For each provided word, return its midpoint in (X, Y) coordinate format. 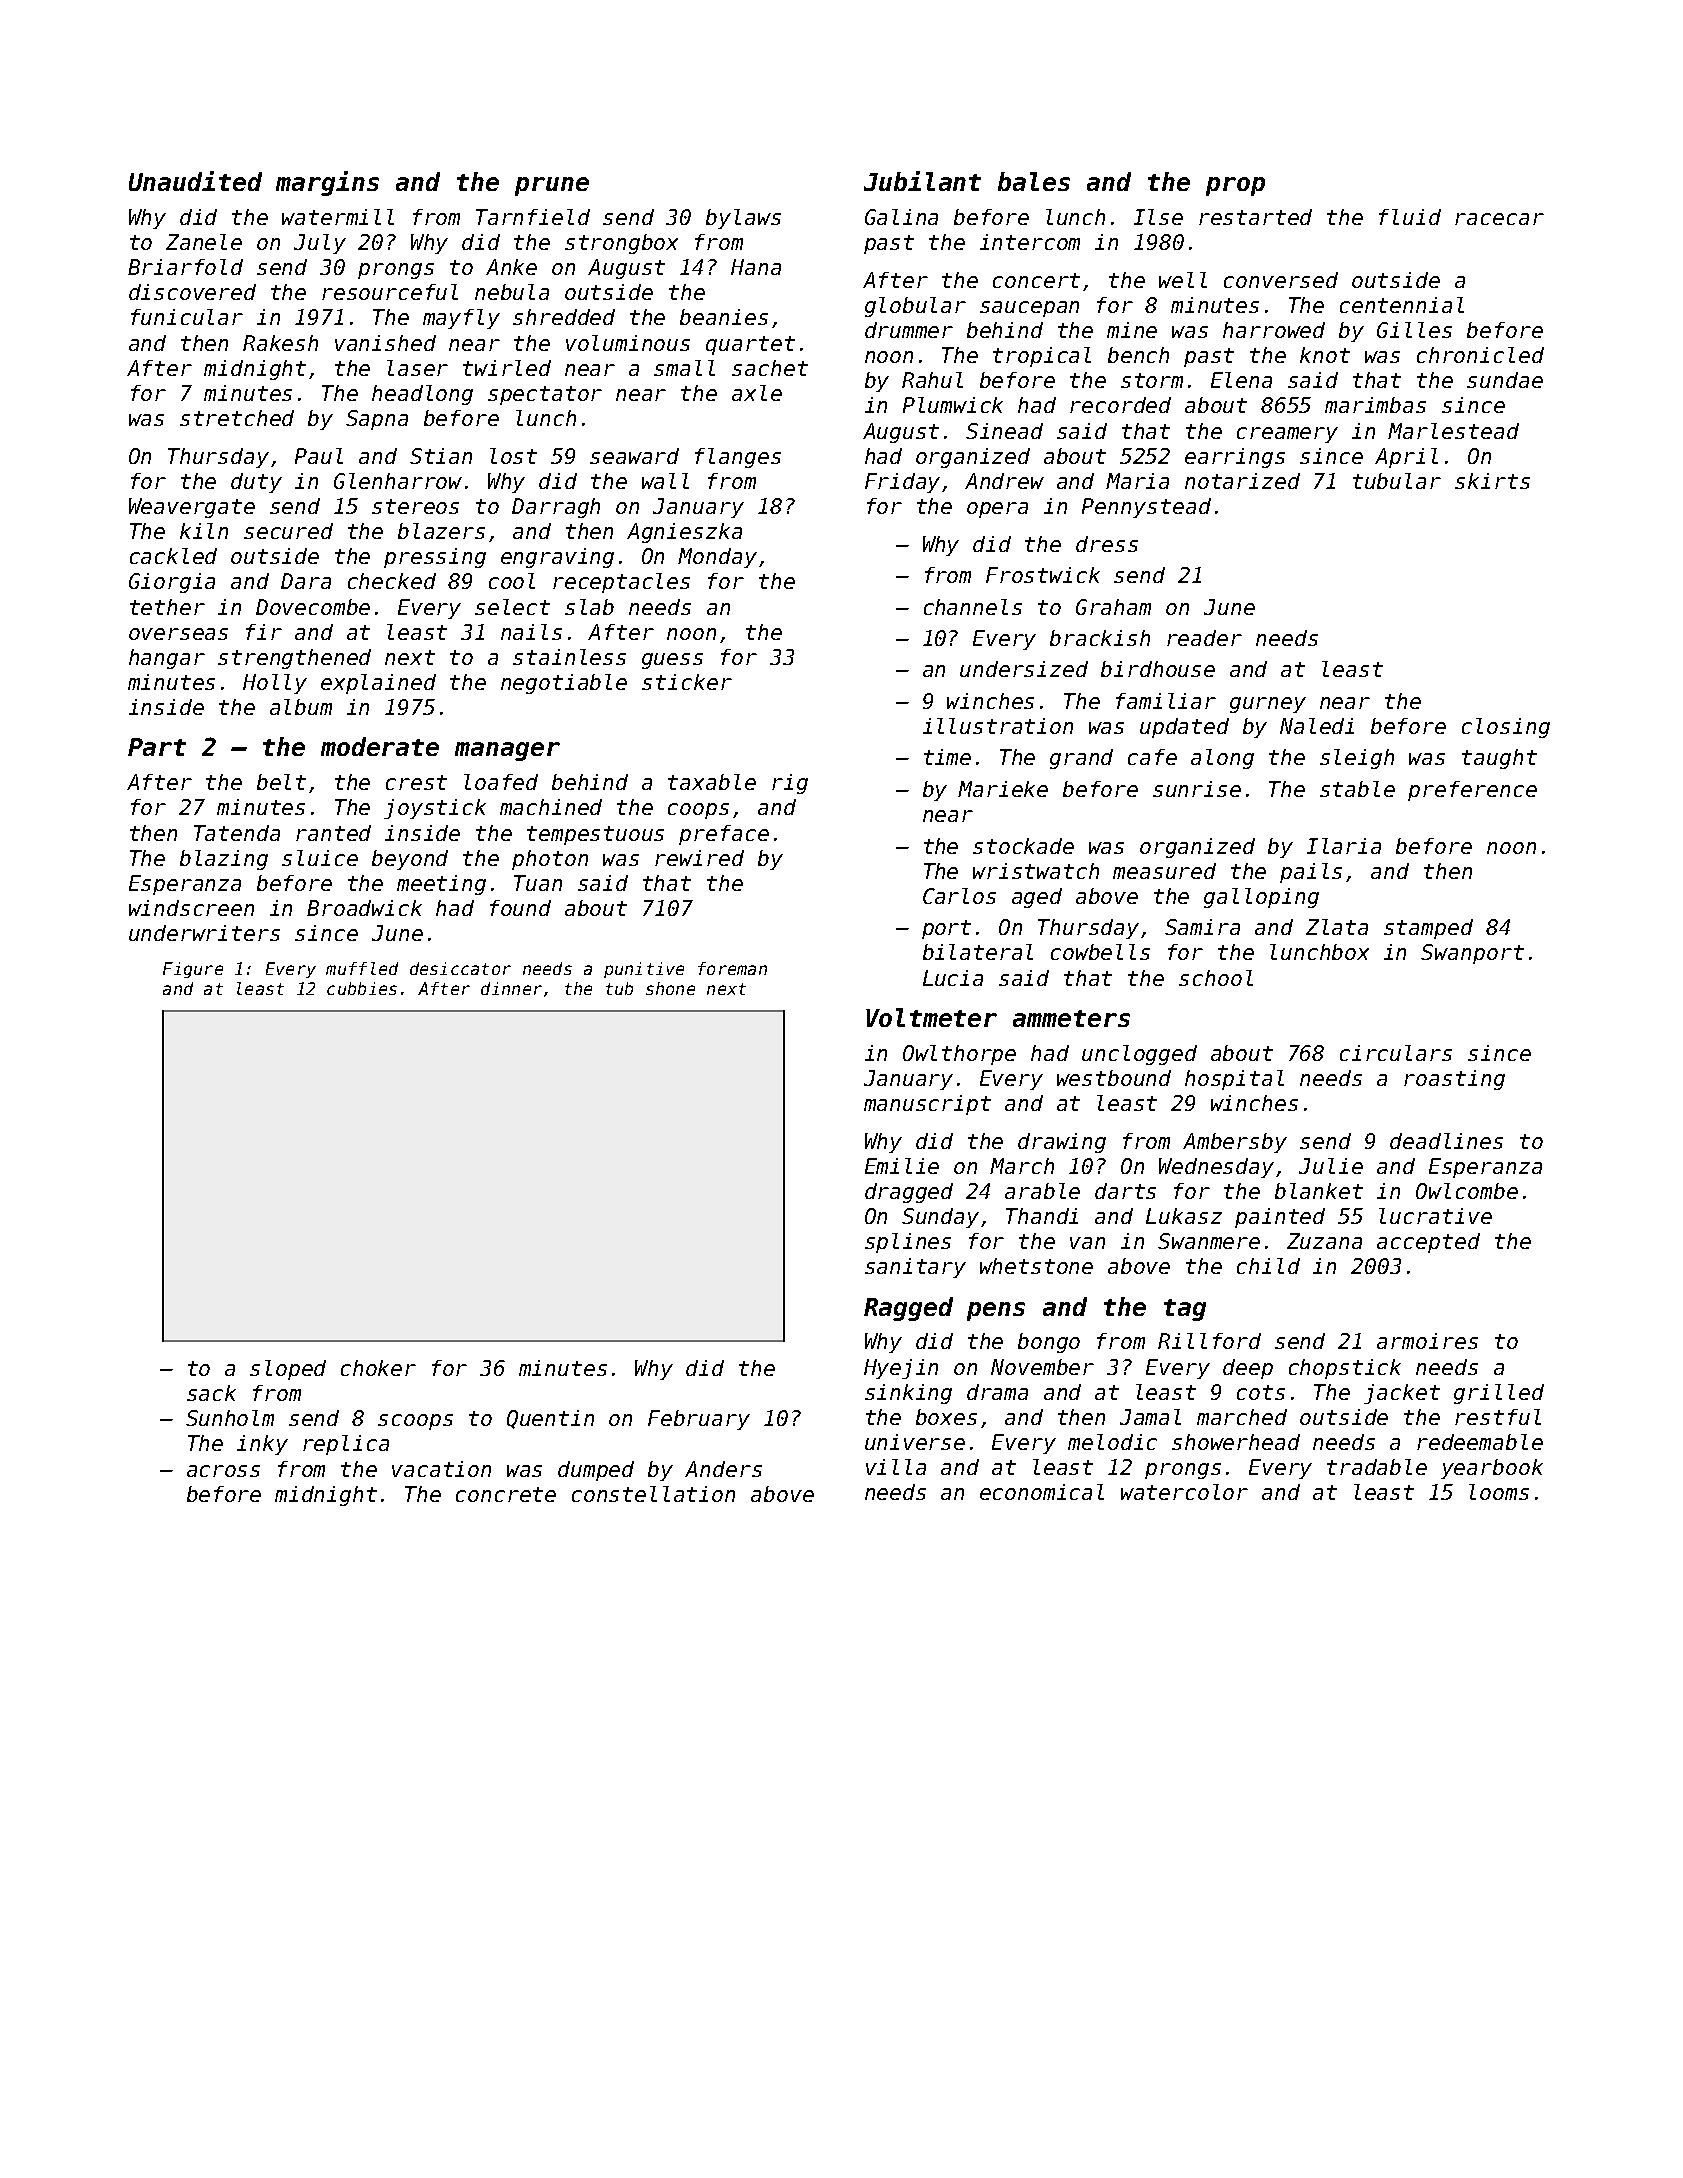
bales (1034, 181)
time (947, 757)
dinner (511, 988)
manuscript (927, 1105)
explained (378, 684)
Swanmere (1209, 1241)
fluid (1410, 217)
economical (1042, 1492)
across (223, 1471)
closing (1506, 728)
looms (1499, 1492)
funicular (187, 317)
